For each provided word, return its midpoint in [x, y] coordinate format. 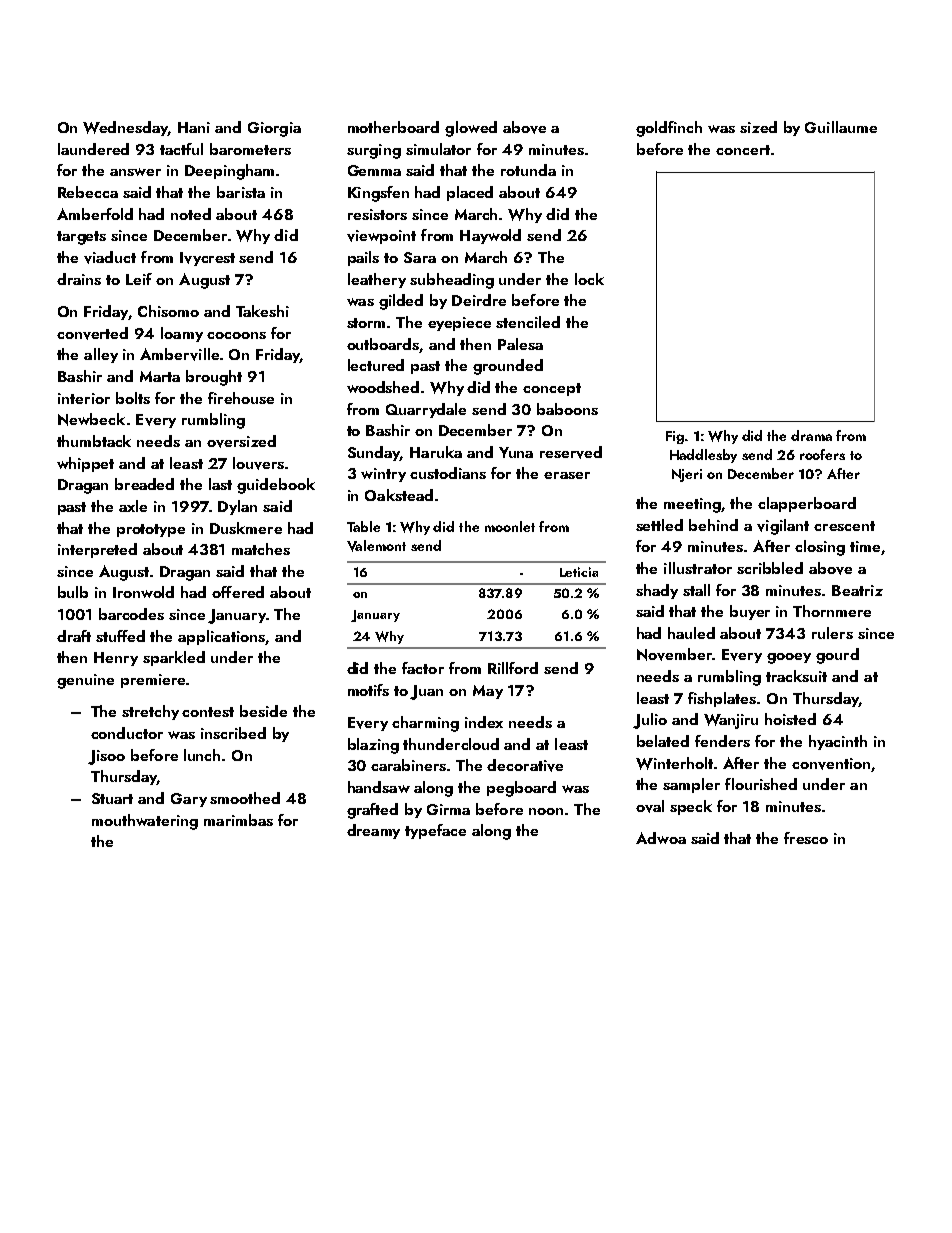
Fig [675, 437]
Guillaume [841, 127]
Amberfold [95, 214]
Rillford [513, 668]
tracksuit [796, 676]
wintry [383, 475]
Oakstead [399, 495]
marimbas [238, 820]
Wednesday [125, 128]
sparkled [174, 658]
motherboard [393, 127]
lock [589, 279]
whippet [85, 464]
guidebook [276, 486]
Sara [420, 257]
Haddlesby [703, 456]
